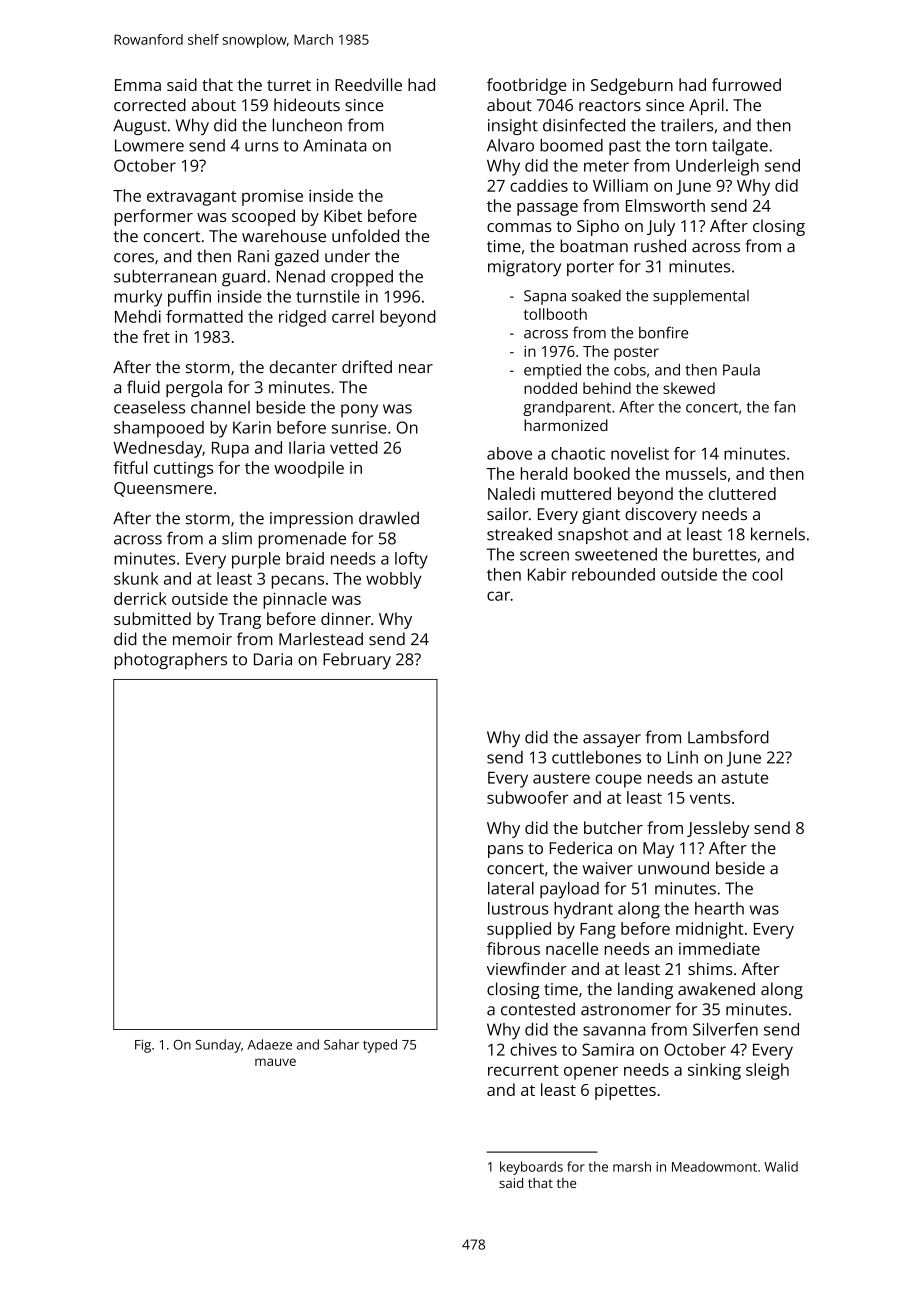  Describe the element at coordinates (289, 85) in the screenshot. I see `turret` at that location.
